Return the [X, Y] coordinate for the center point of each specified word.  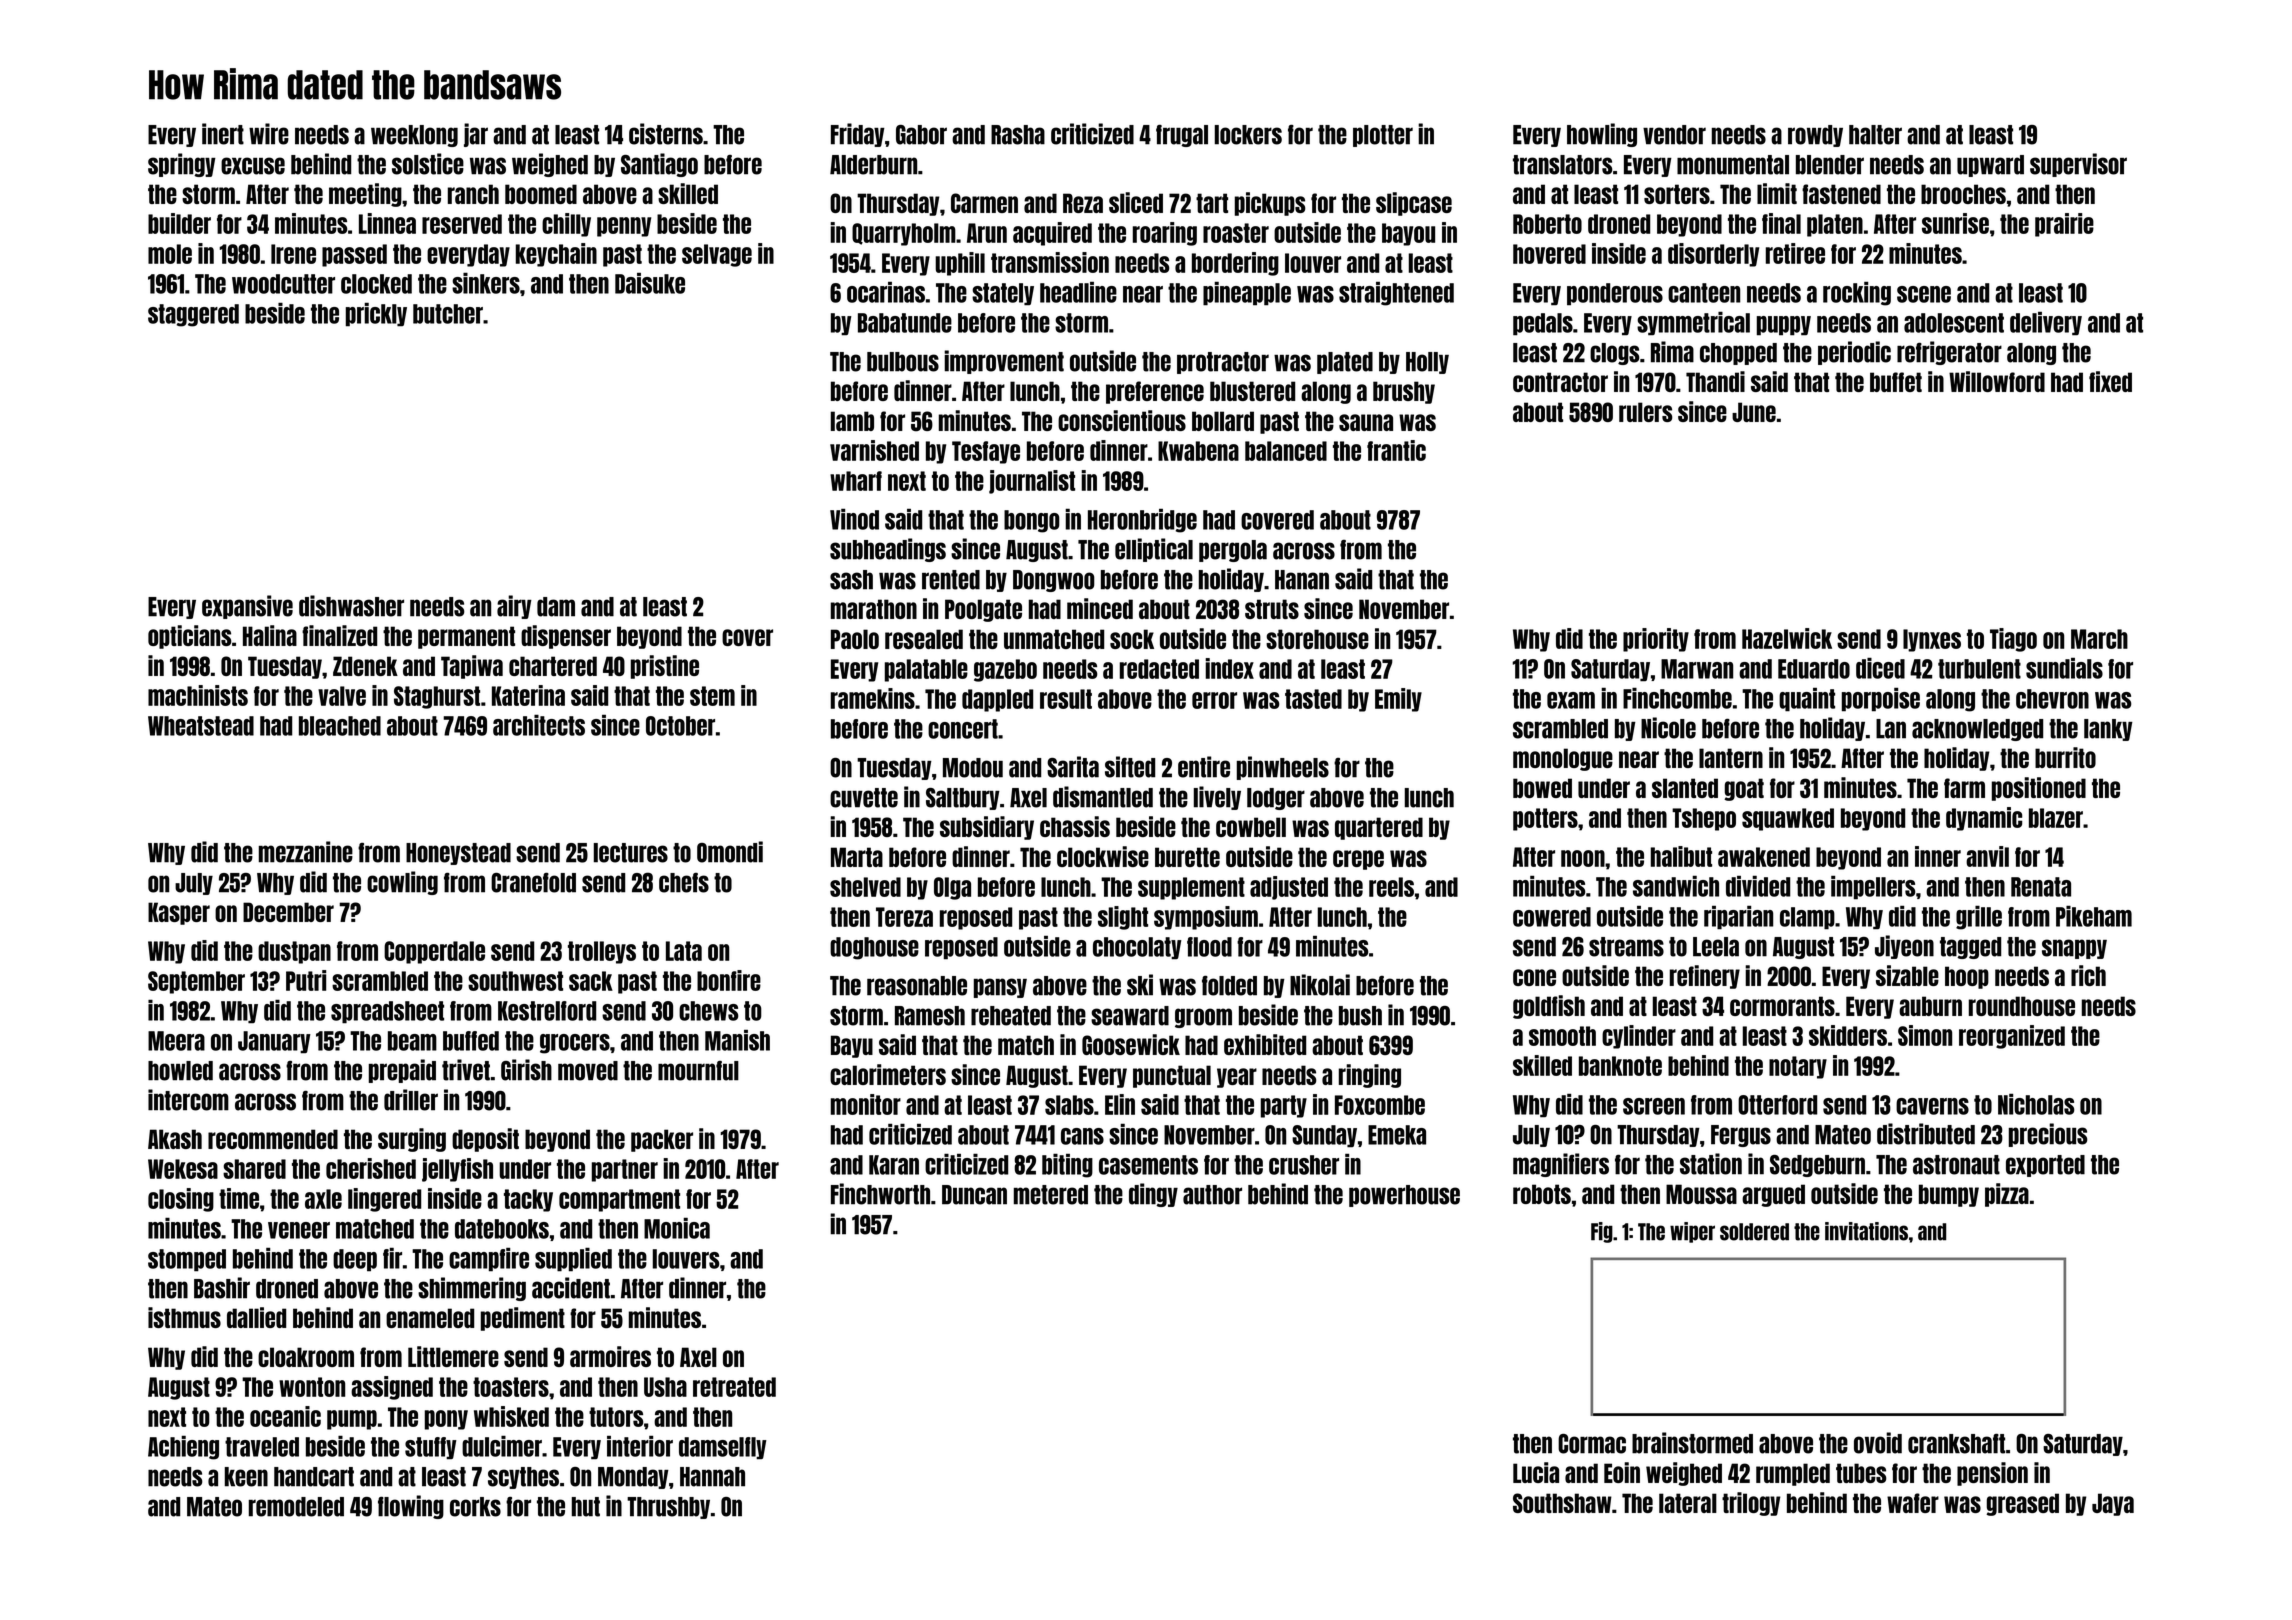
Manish [737, 1040]
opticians [189, 637]
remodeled [296, 1507]
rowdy [1815, 136]
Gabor [921, 135]
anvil [1987, 856]
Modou [973, 768]
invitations [1866, 1231]
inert [223, 134]
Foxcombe [1380, 1105]
